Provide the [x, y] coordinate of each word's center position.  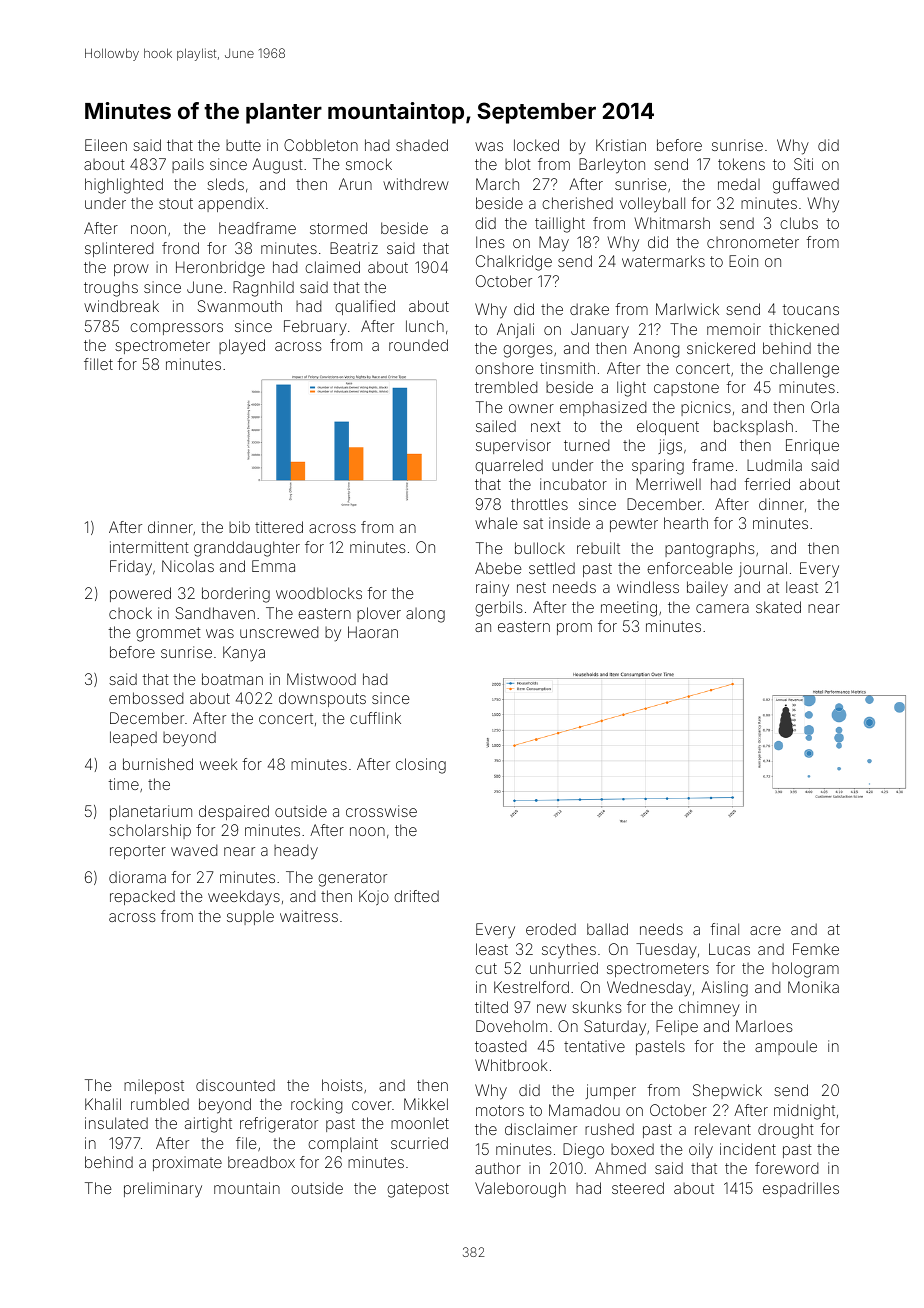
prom [574, 629]
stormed [338, 228]
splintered [119, 249]
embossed [146, 698]
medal [739, 184]
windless [648, 587]
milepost [154, 1086]
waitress [309, 916]
